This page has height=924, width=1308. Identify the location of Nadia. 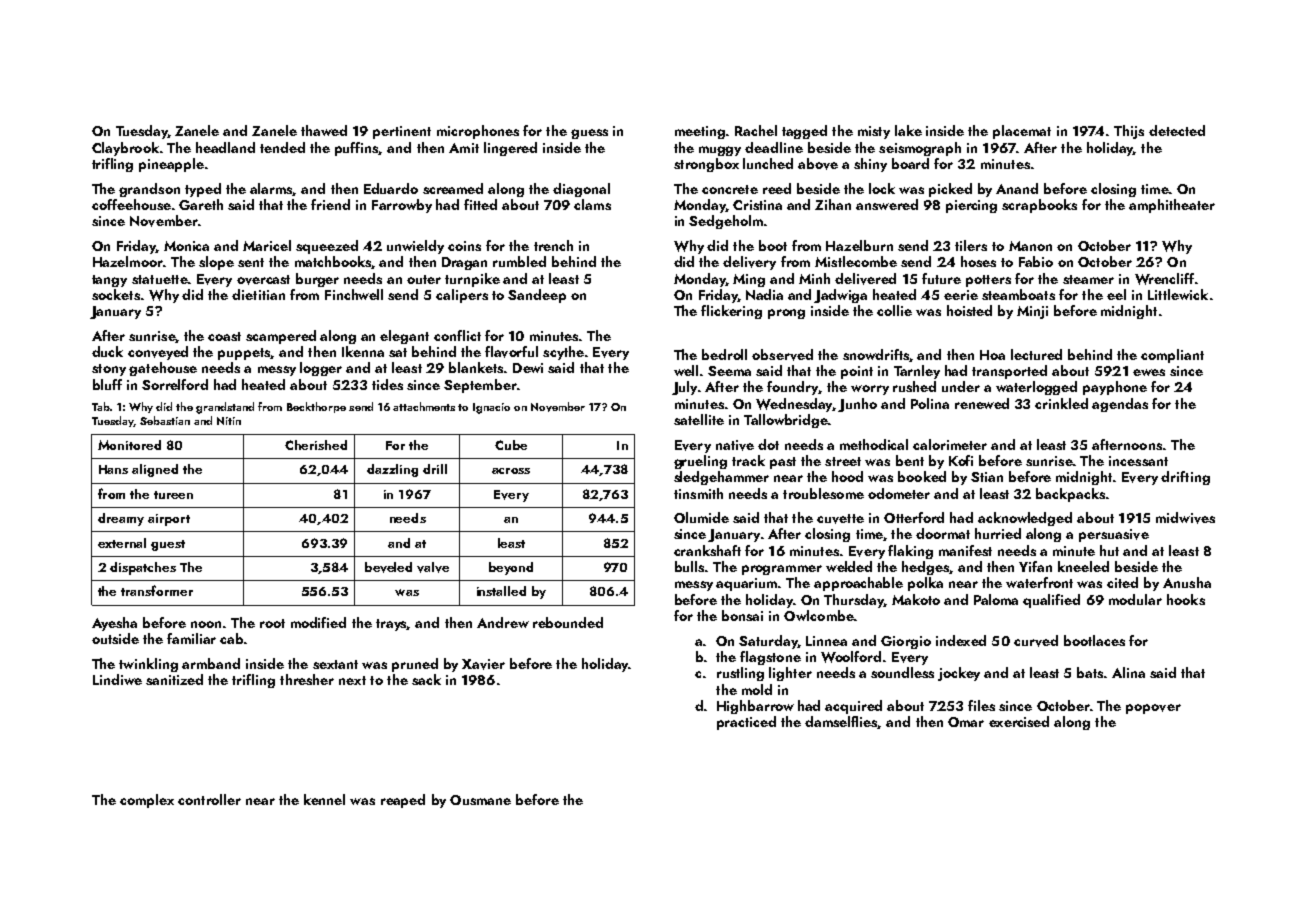
(764, 294).
